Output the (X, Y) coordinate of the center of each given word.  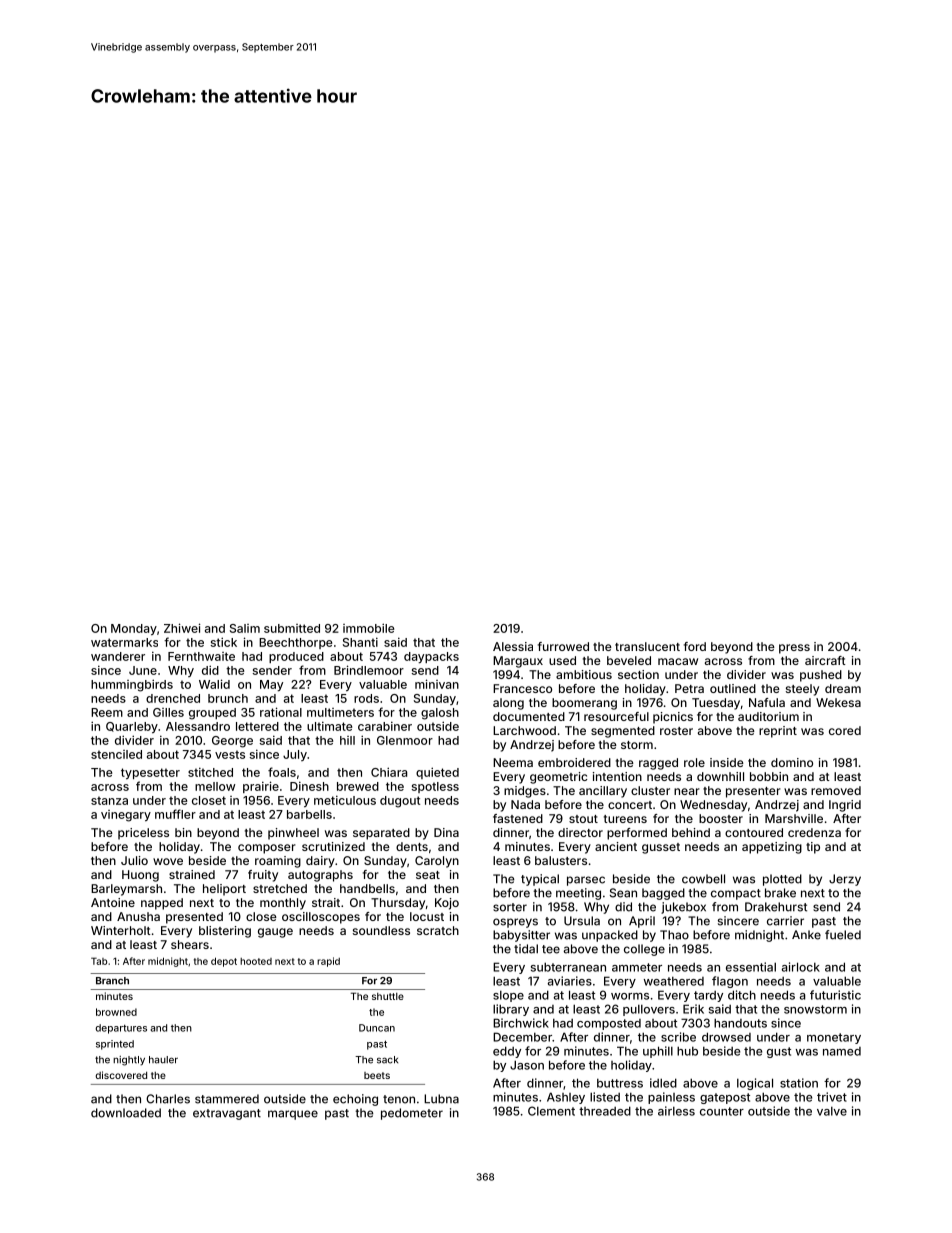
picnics (673, 718)
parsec (586, 881)
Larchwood (524, 730)
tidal (526, 949)
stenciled (116, 754)
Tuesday (716, 704)
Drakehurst (776, 907)
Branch (112, 981)
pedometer (412, 1114)
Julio (134, 860)
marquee (293, 1115)
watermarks (124, 642)
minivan (437, 684)
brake (780, 893)
